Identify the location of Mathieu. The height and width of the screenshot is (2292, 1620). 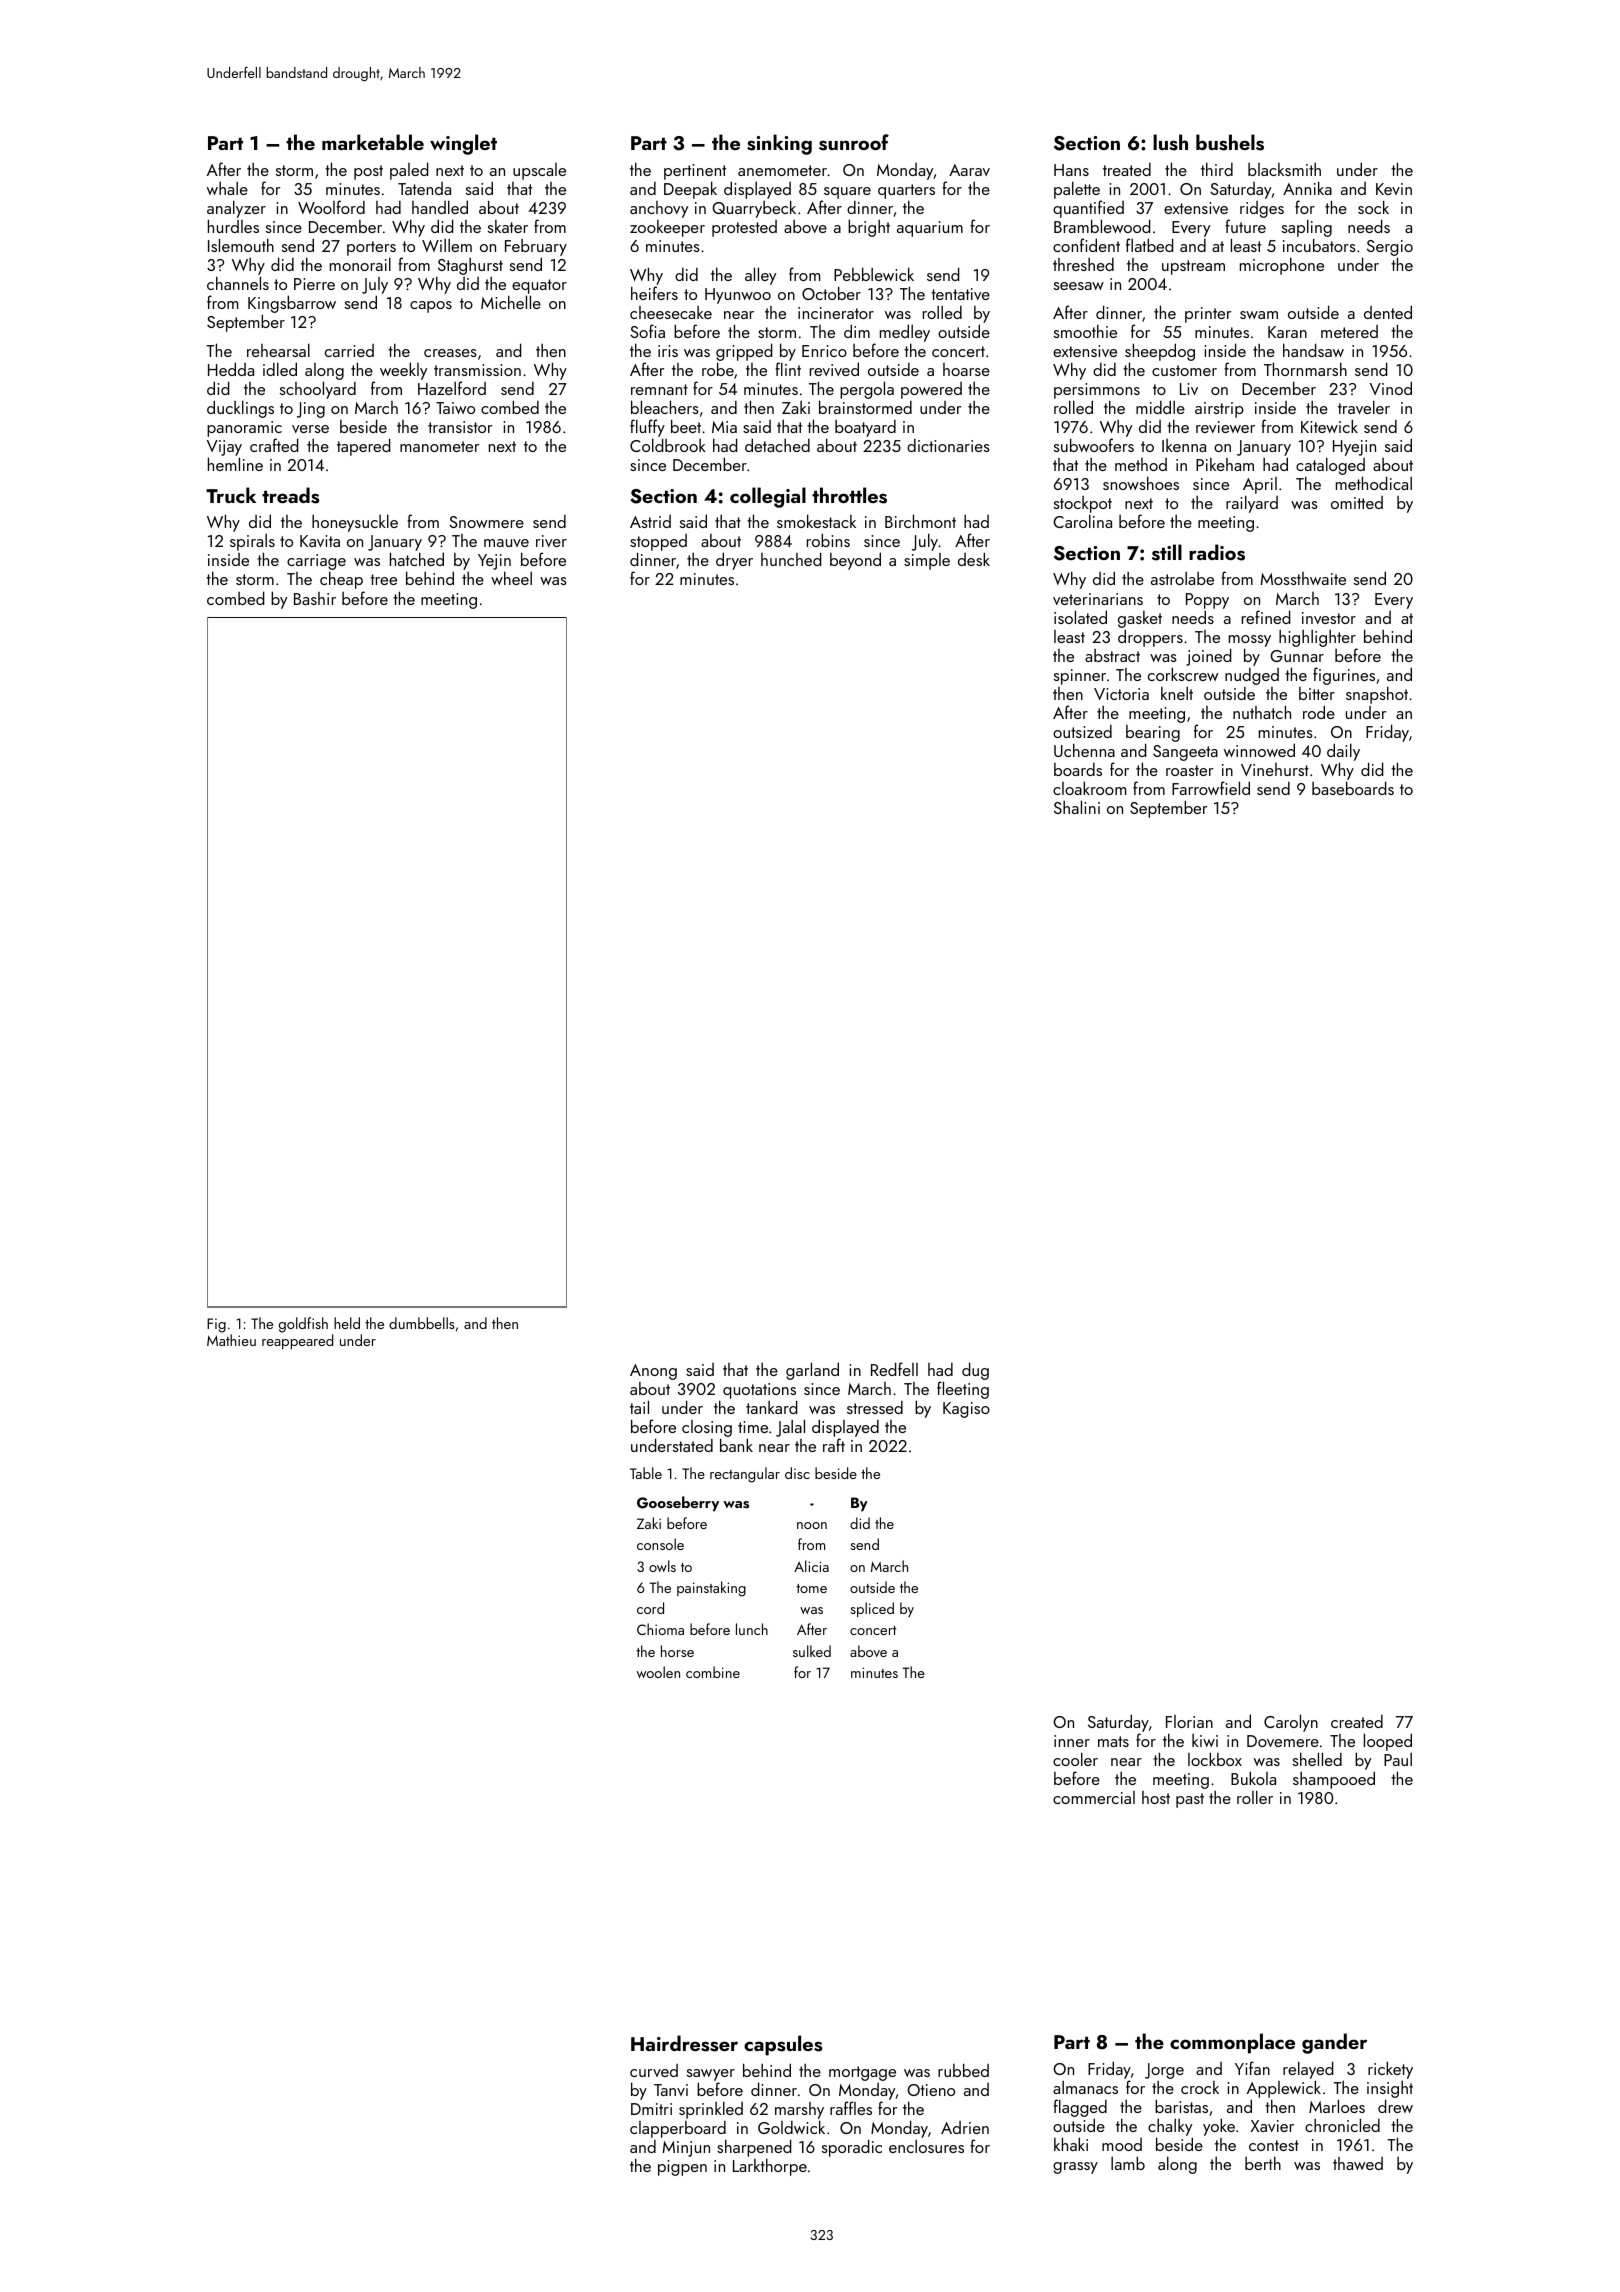
(231, 1340).
